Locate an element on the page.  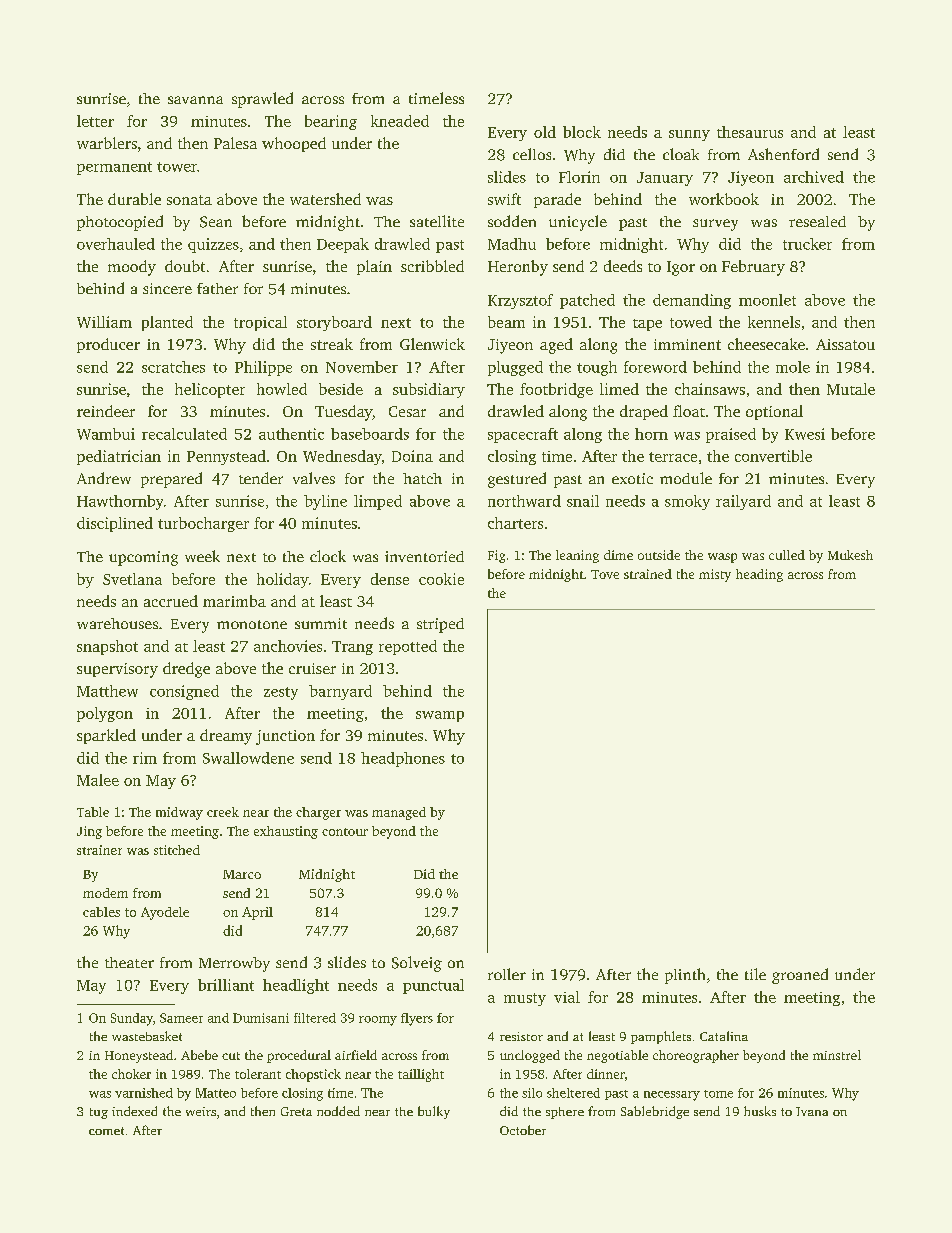
thesaurus is located at coordinates (750, 132).
